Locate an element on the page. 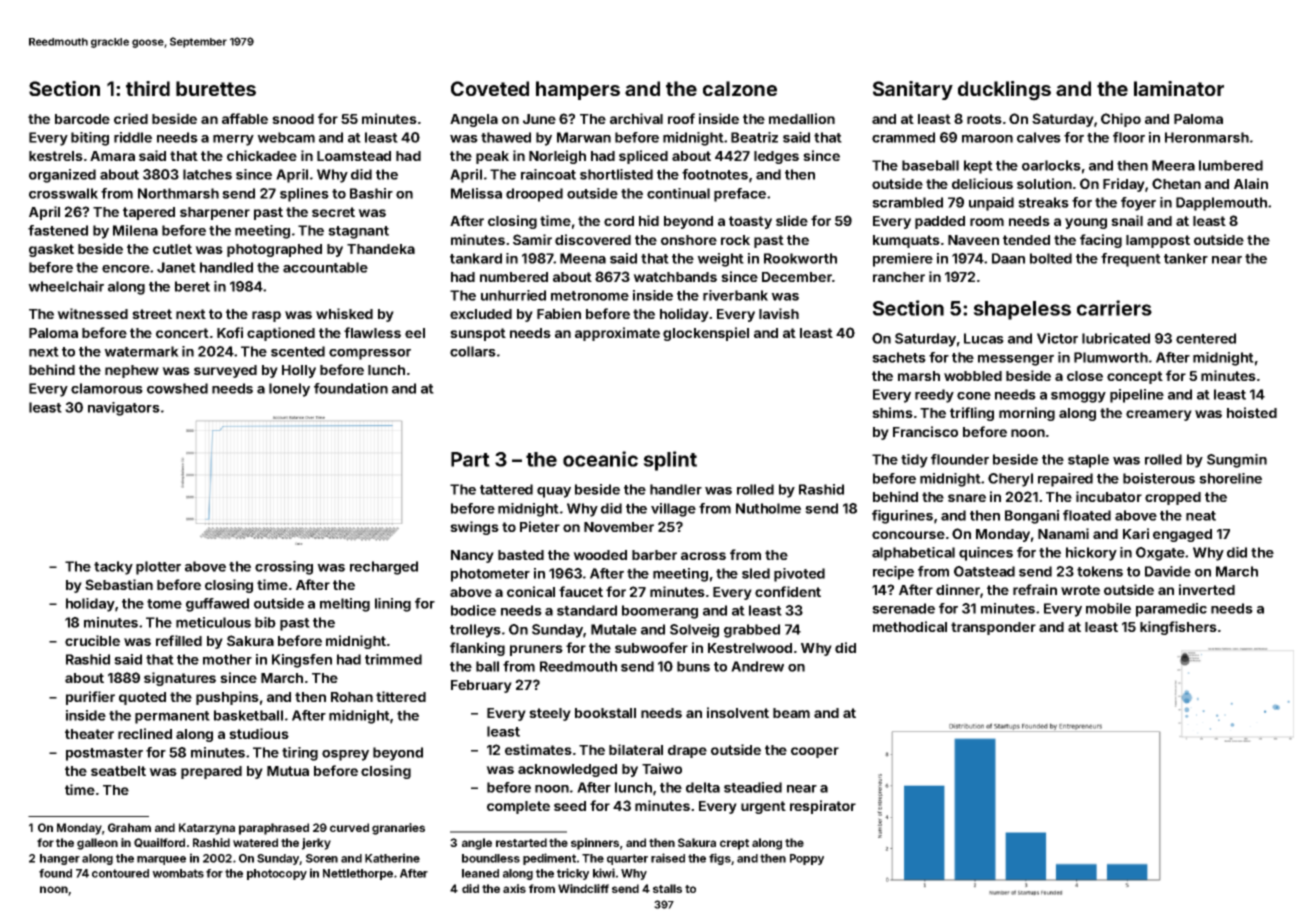 The image size is (1308, 924). medallion is located at coordinates (802, 118).
